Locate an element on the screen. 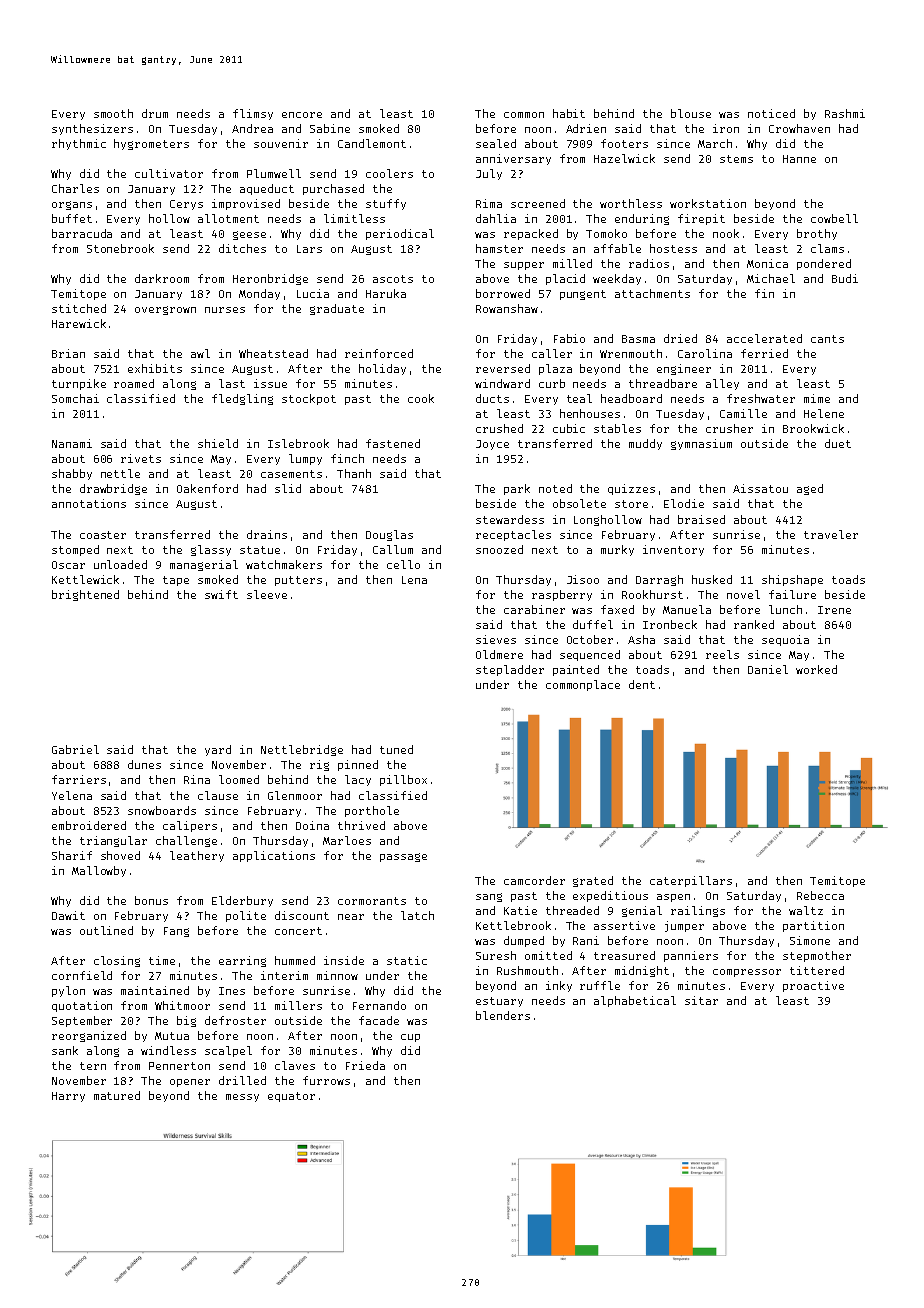 Image resolution: width=924 pixels, height=1308 pixels. Rushmouth is located at coordinates (527, 970).
